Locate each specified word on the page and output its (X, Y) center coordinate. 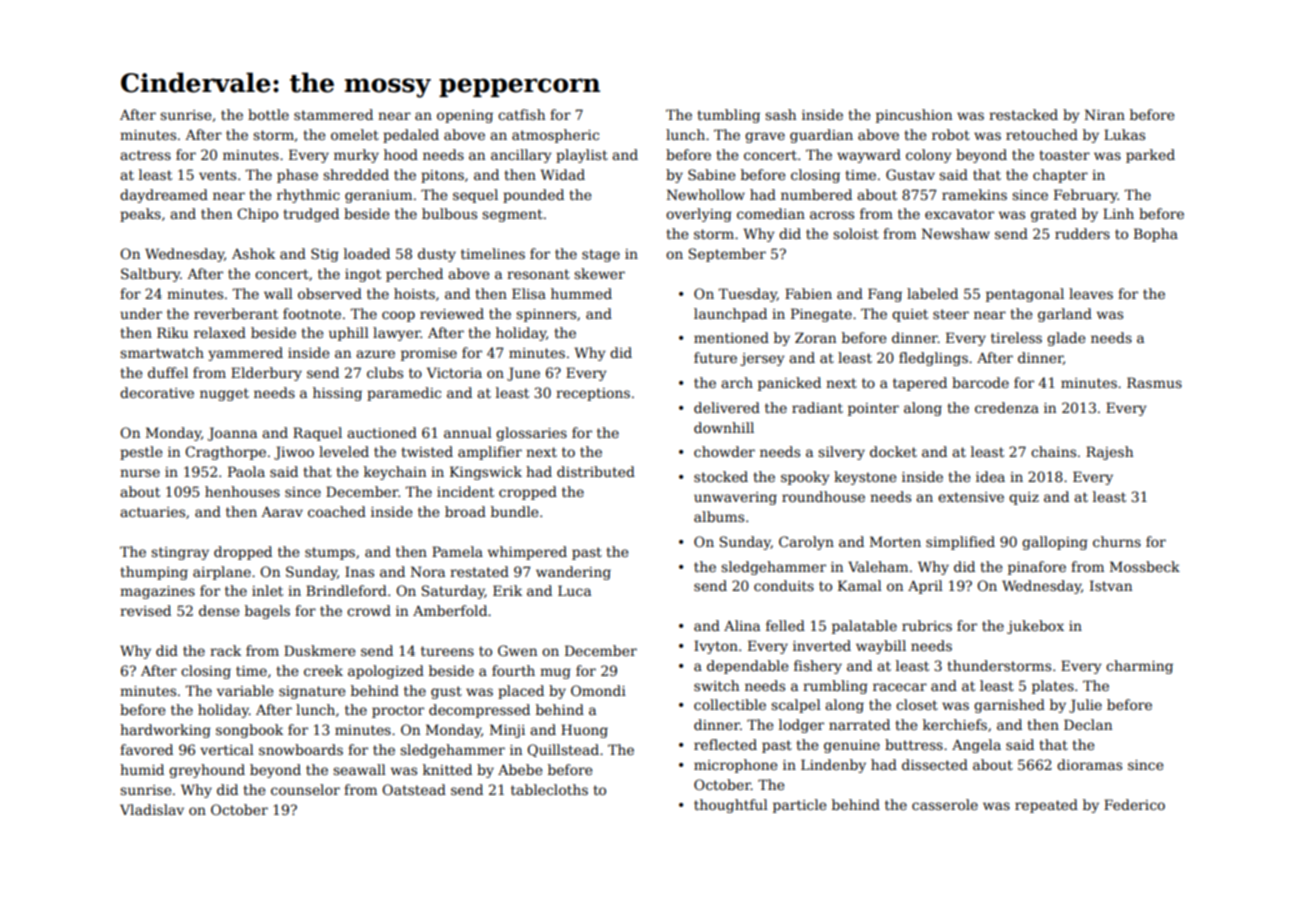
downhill (724, 427)
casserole (945, 804)
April (925, 587)
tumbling (728, 116)
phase (297, 176)
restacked (1023, 114)
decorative (157, 392)
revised (145, 610)
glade (1066, 339)
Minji (507, 731)
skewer (599, 273)
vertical (227, 749)
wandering (573, 573)
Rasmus (1154, 382)
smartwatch (162, 352)
